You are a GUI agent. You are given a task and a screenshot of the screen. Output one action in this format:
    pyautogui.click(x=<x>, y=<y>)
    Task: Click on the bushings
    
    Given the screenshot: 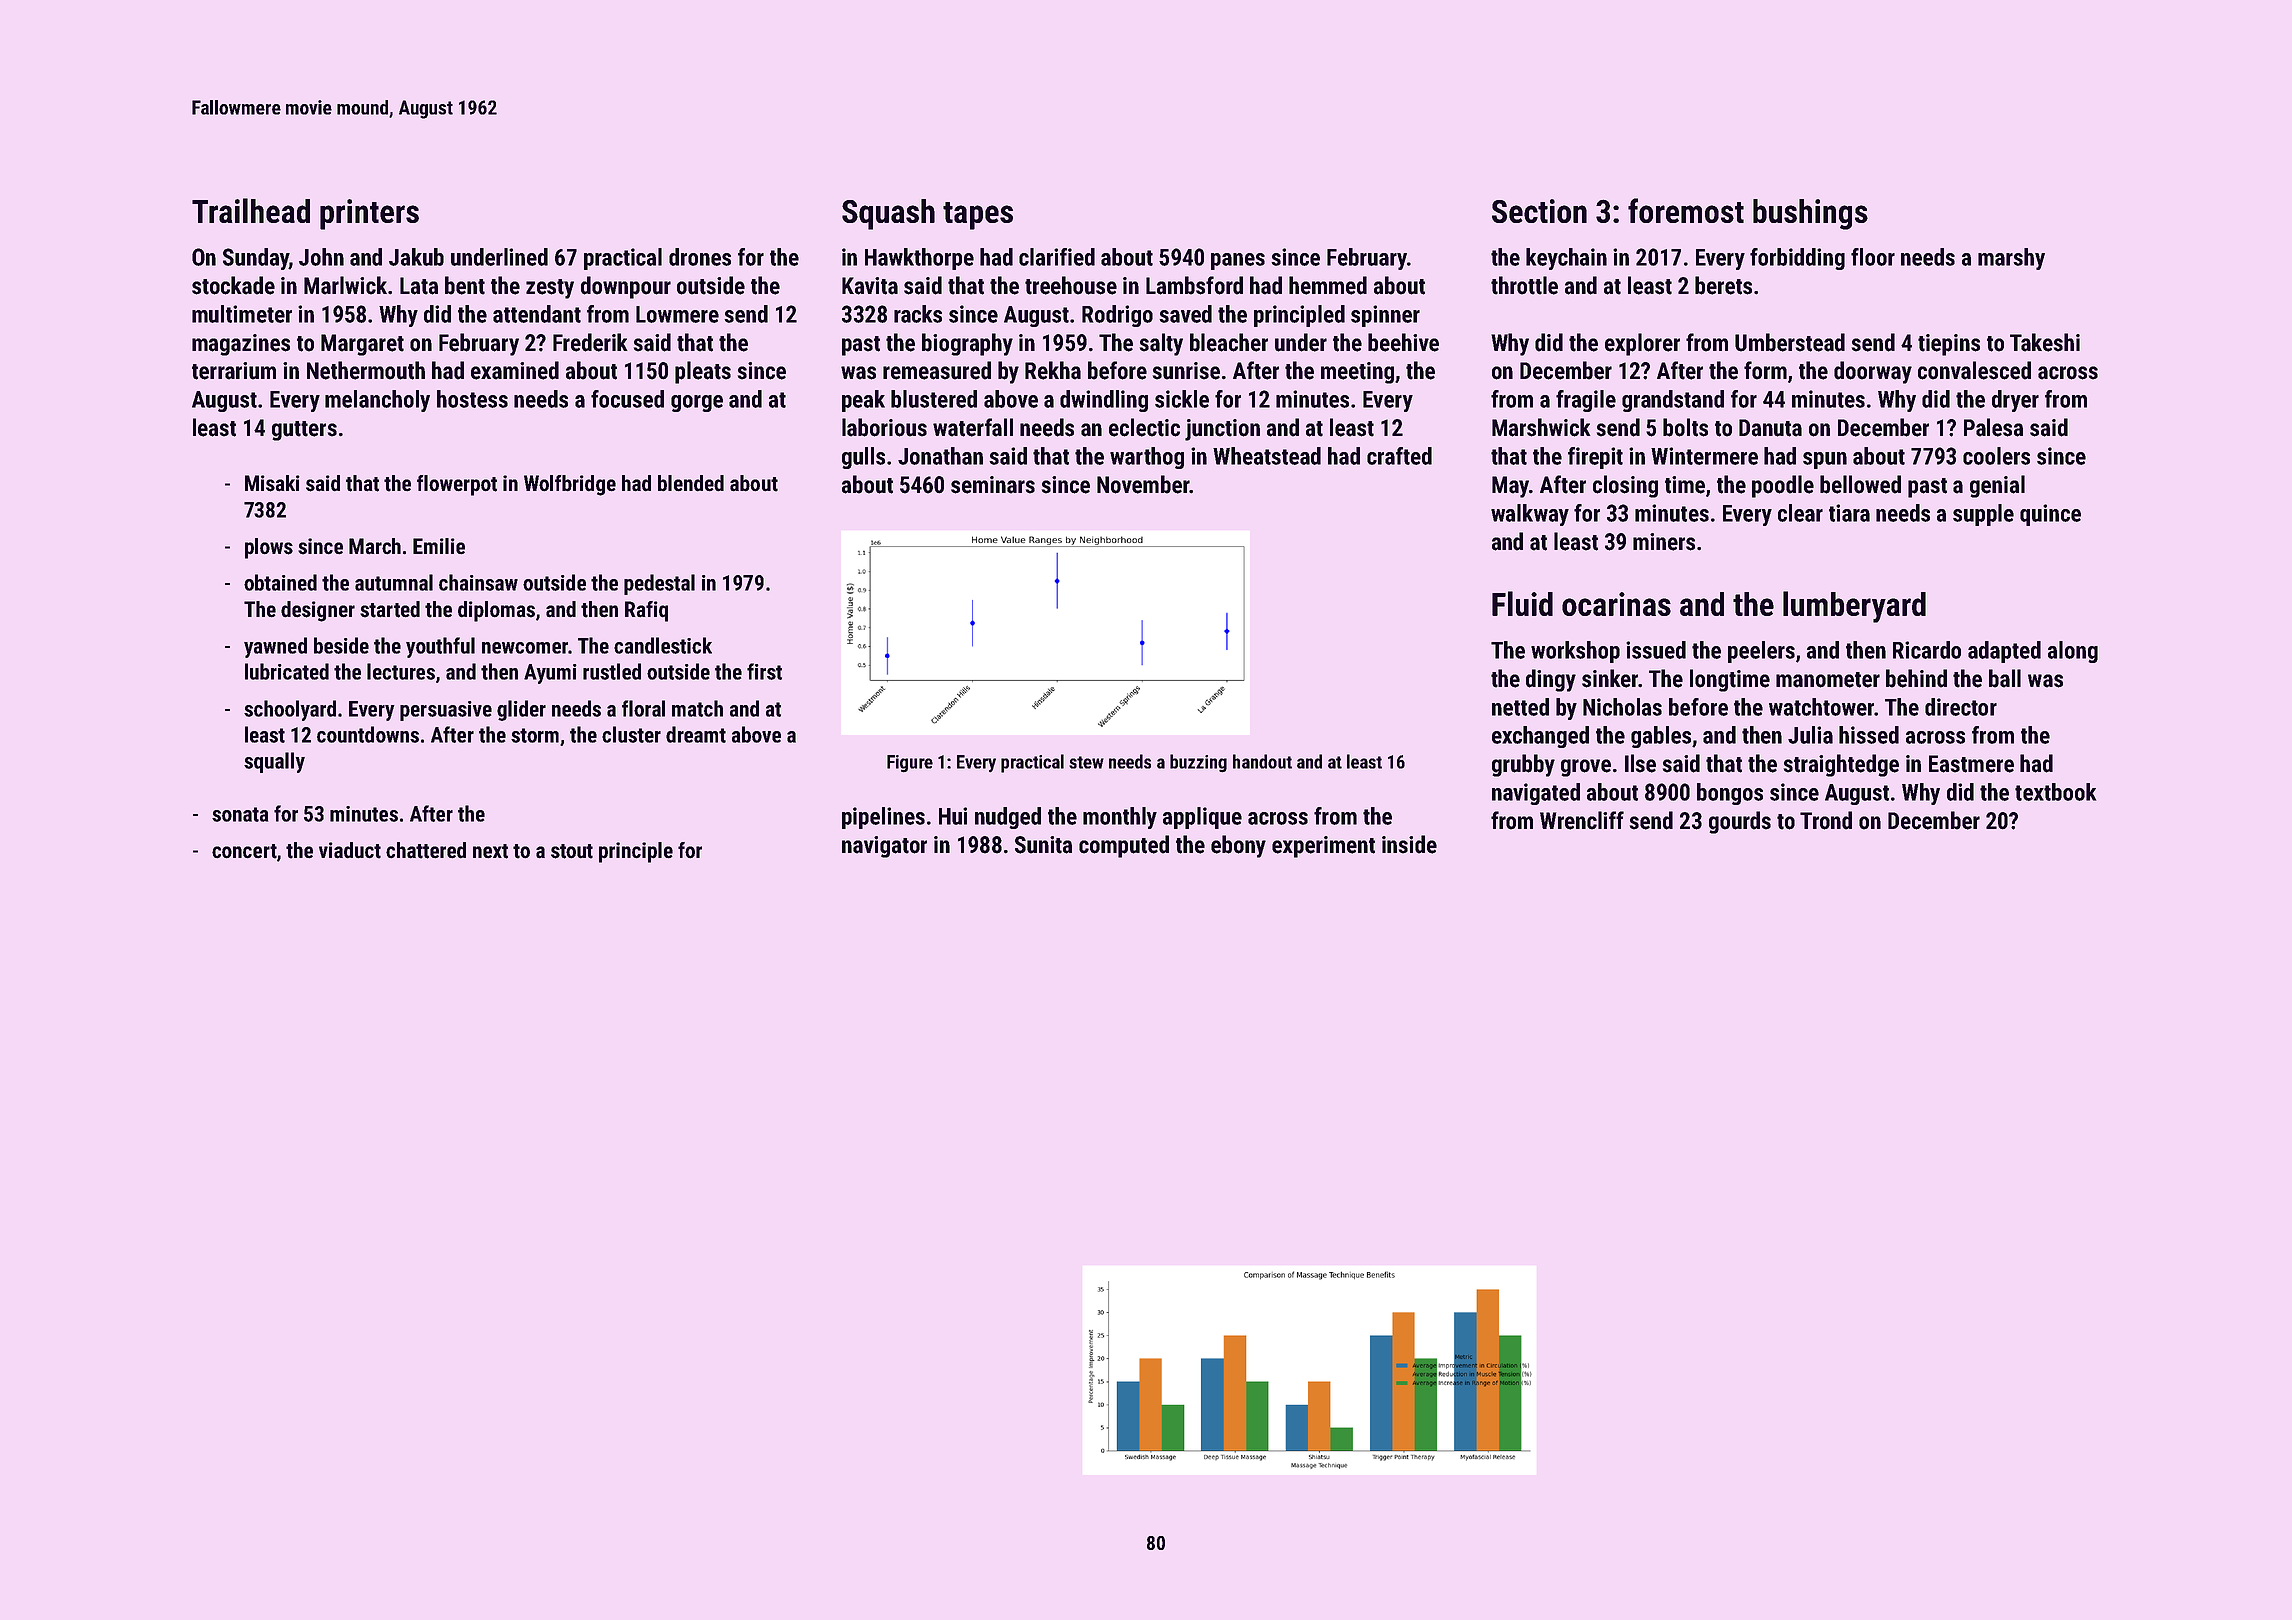 What is the action you would take?
    pyautogui.click(x=1810, y=214)
